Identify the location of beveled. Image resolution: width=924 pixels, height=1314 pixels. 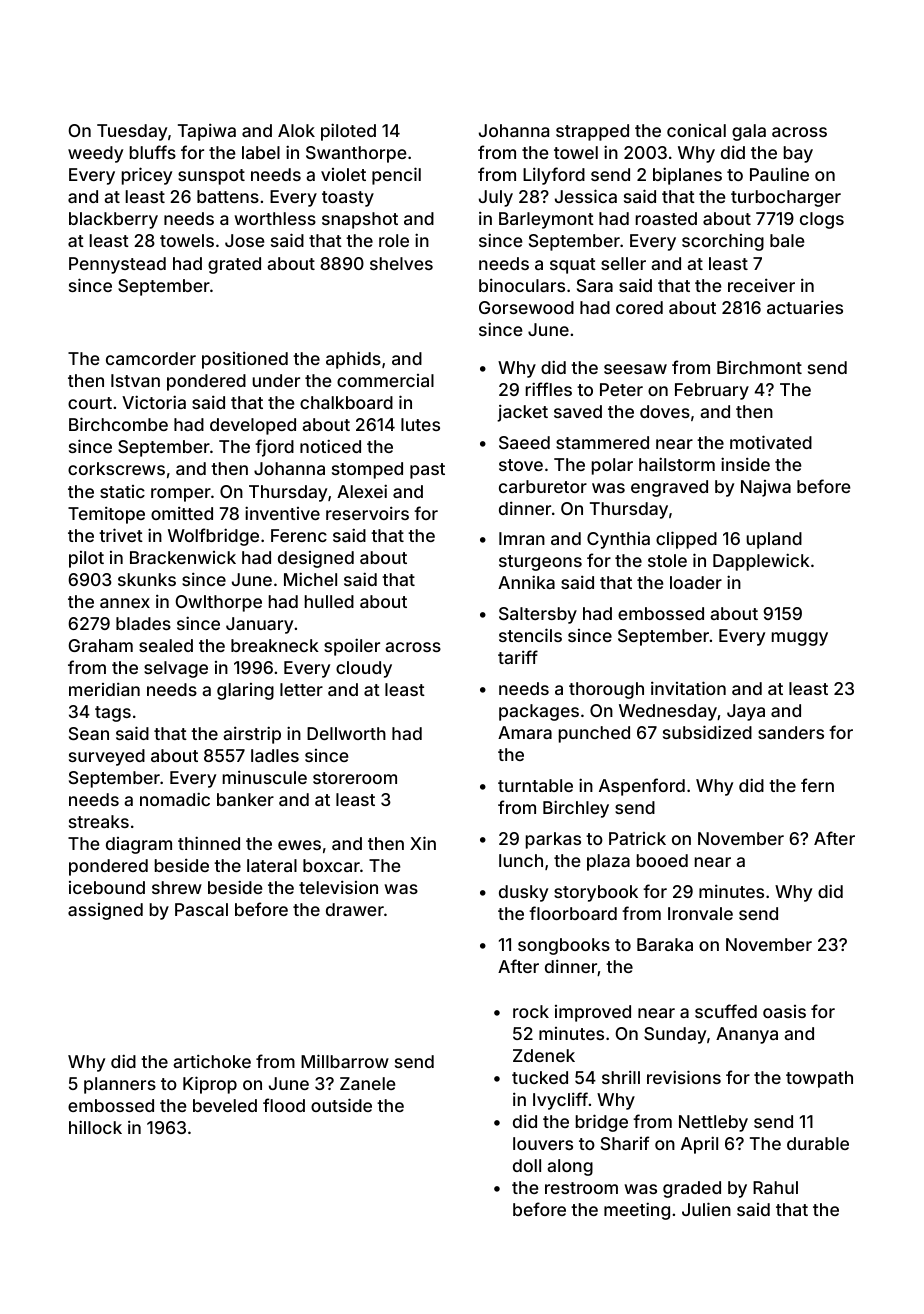
(225, 1105).
